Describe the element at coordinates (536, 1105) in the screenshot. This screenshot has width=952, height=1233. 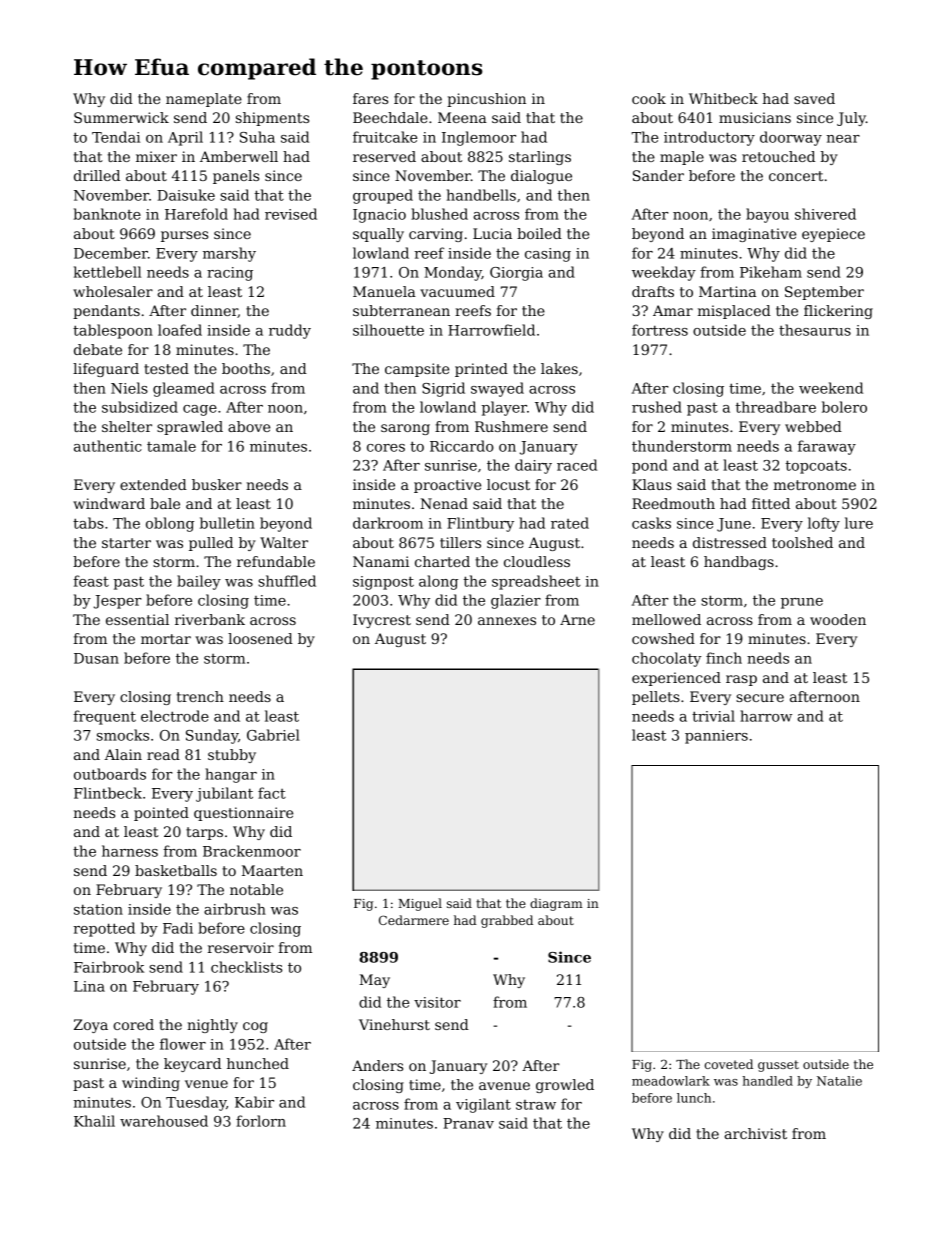
I see `straw` at that location.
